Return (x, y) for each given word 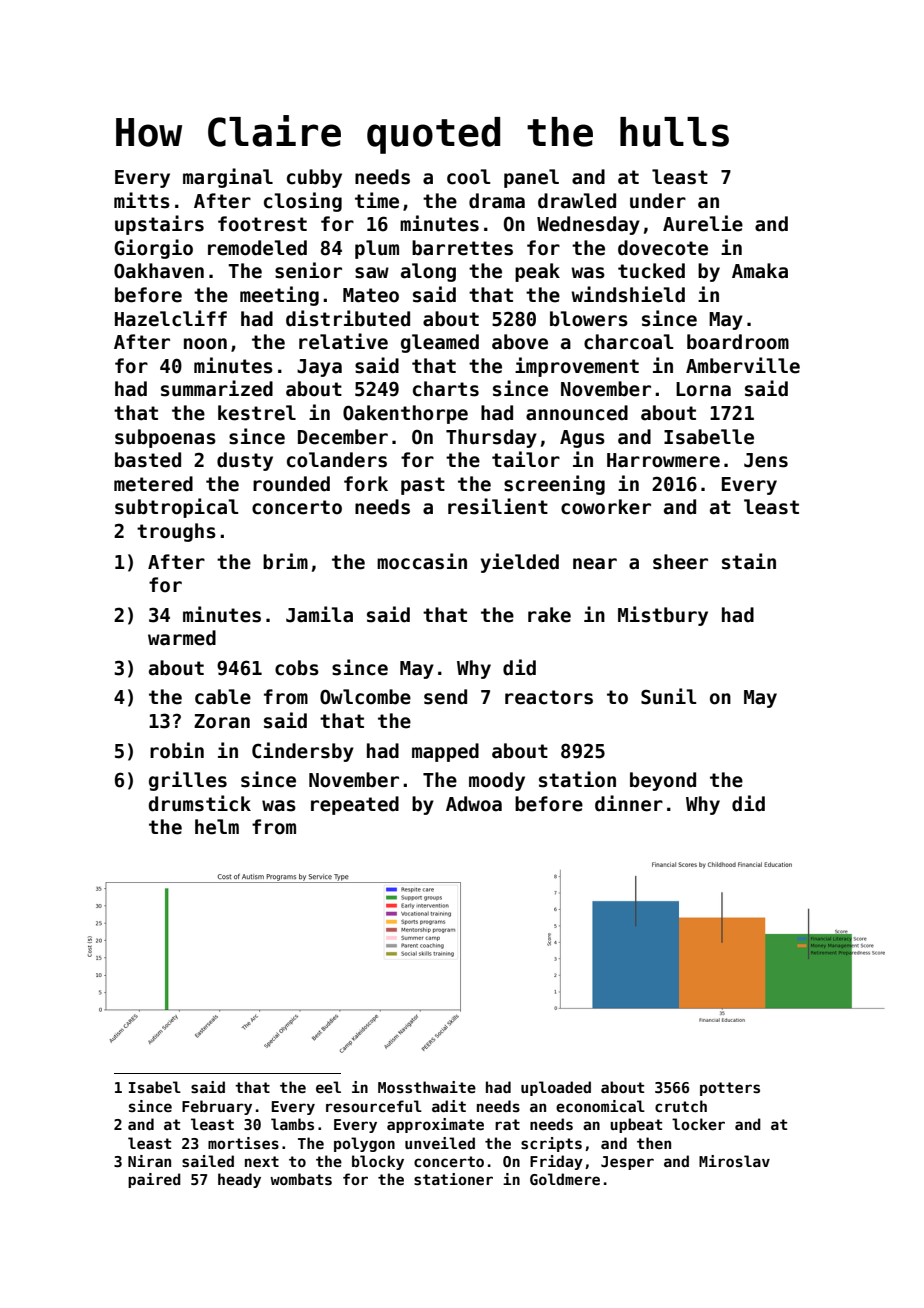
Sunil (669, 696)
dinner (629, 803)
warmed (182, 638)
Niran (149, 1161)
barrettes (462, 248)
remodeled (257, 248)
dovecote (663, 248)
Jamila (319, 614)
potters (730, 1089)
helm (217, 827)
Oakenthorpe (405, 414)
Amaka (760, 271)
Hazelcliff (171, 318)
